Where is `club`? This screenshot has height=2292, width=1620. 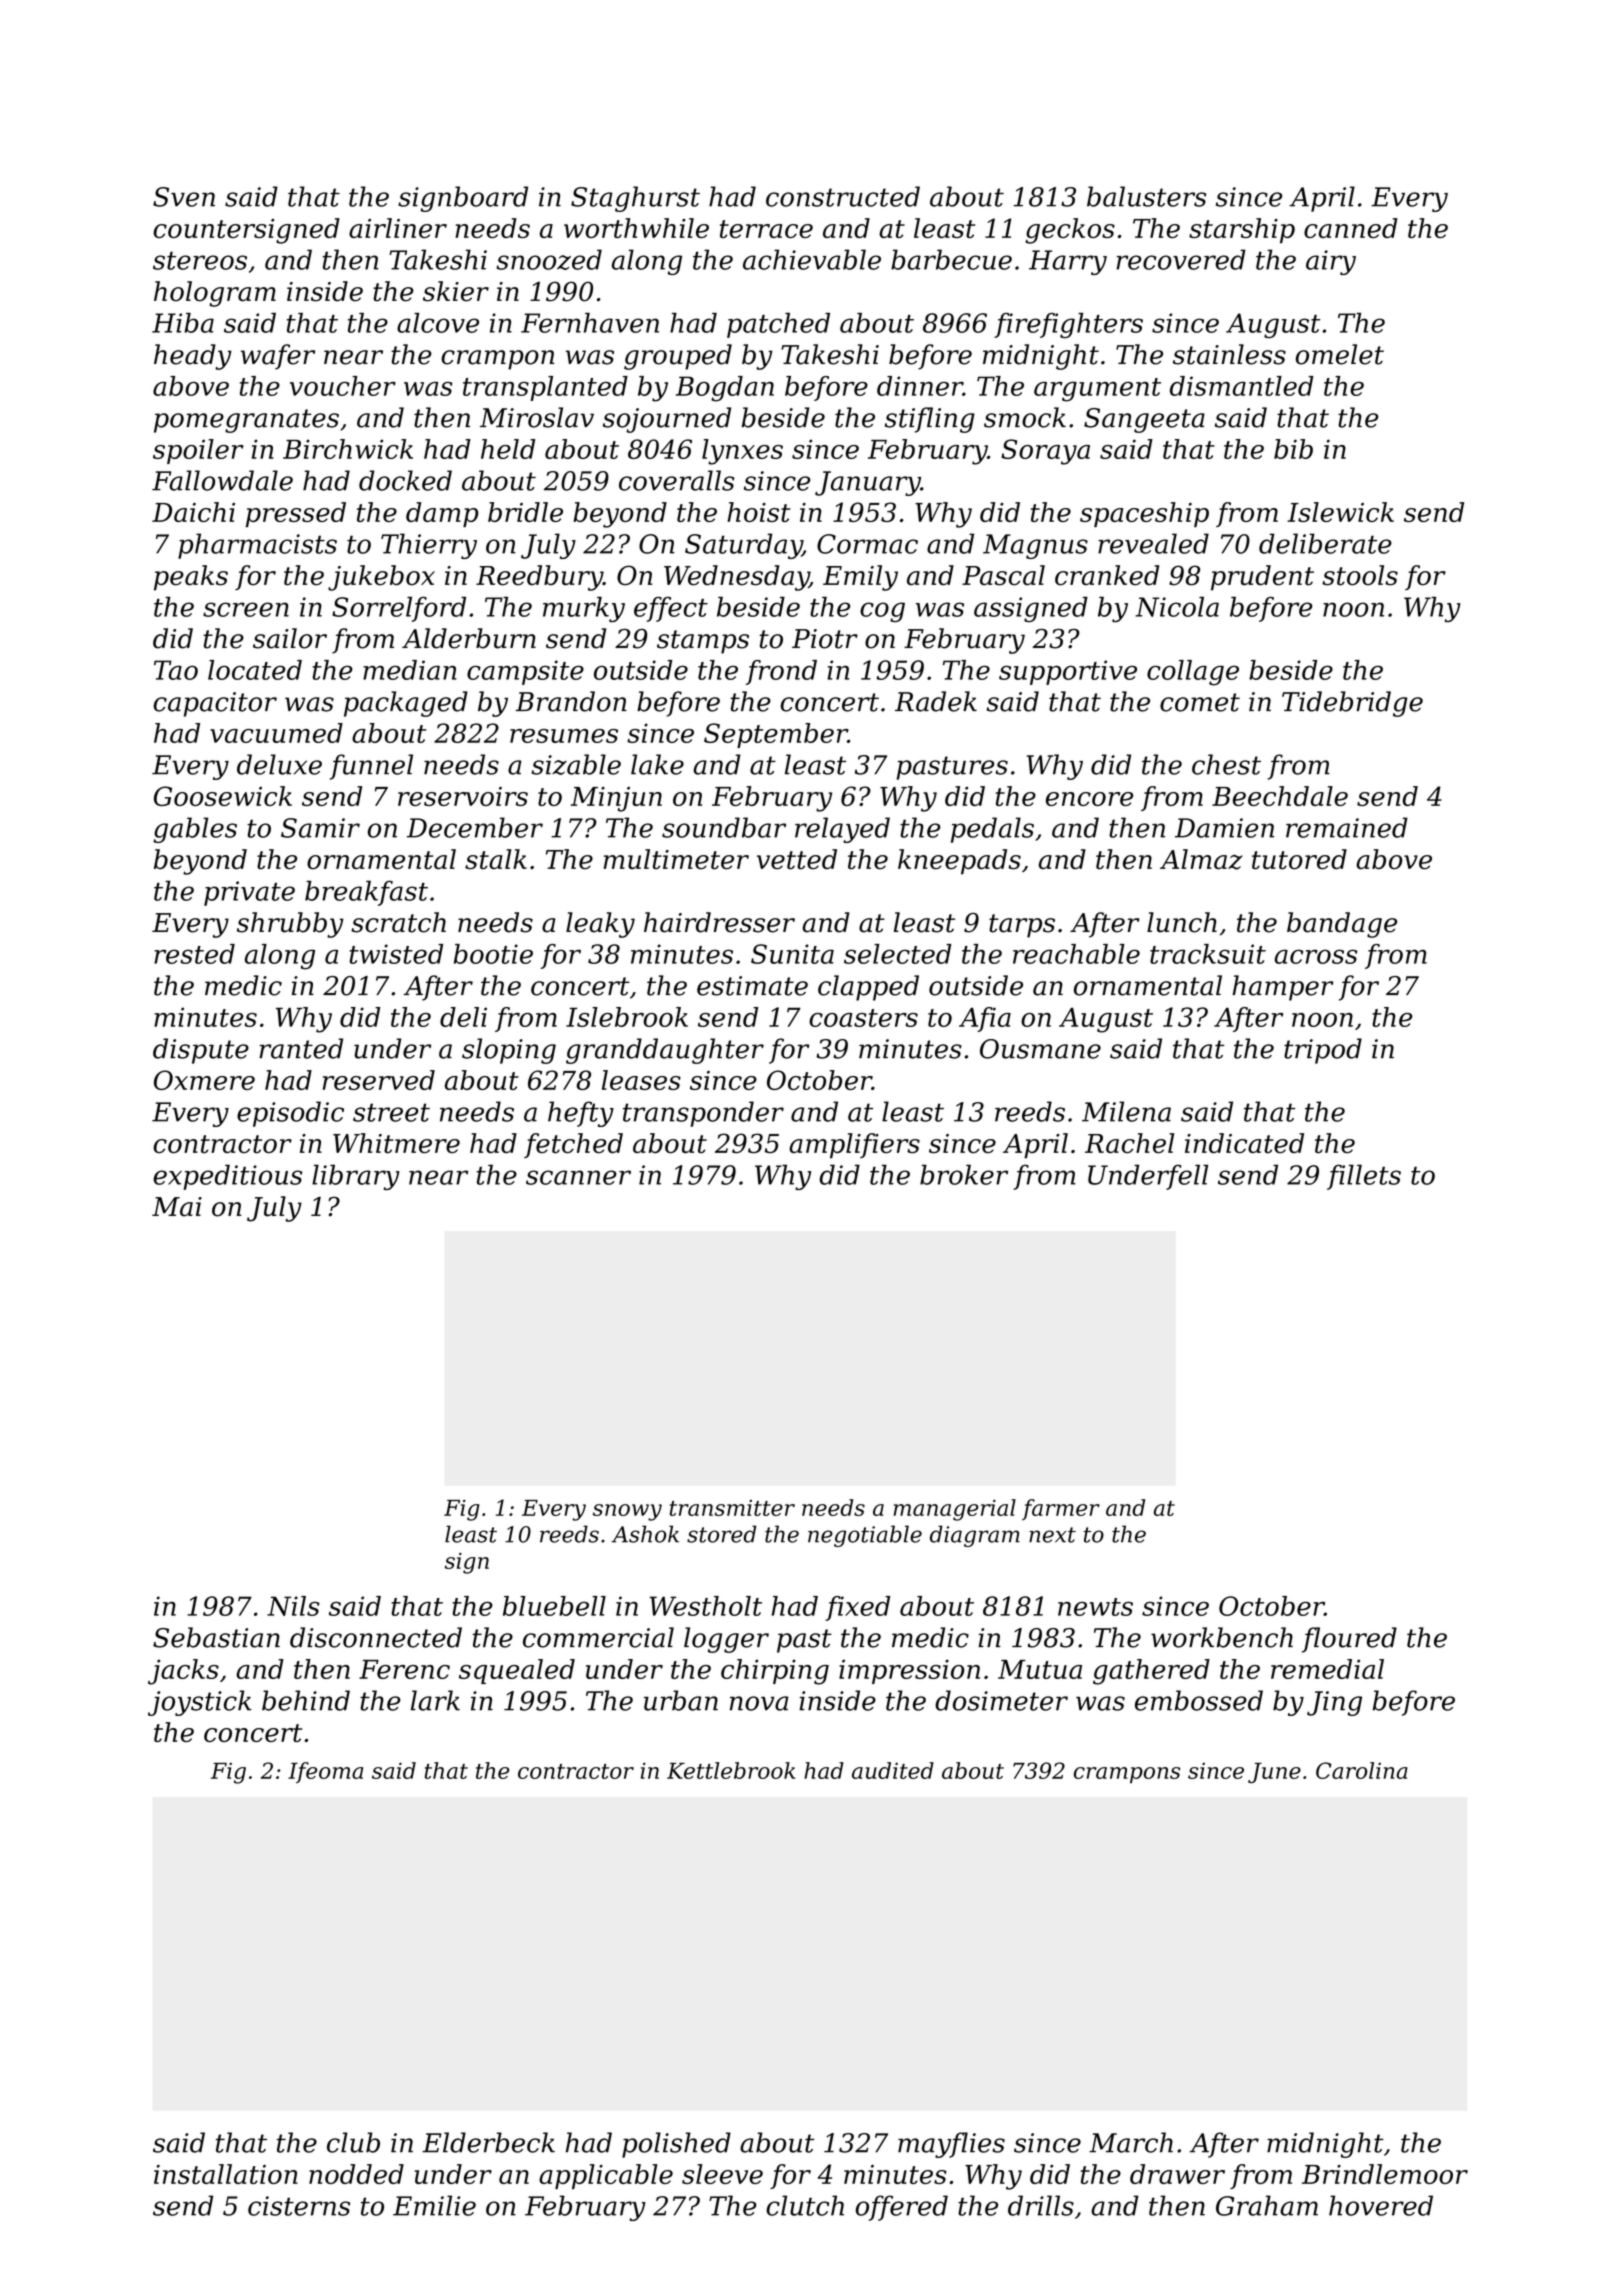 club is located at coordinates (353, 2142).
